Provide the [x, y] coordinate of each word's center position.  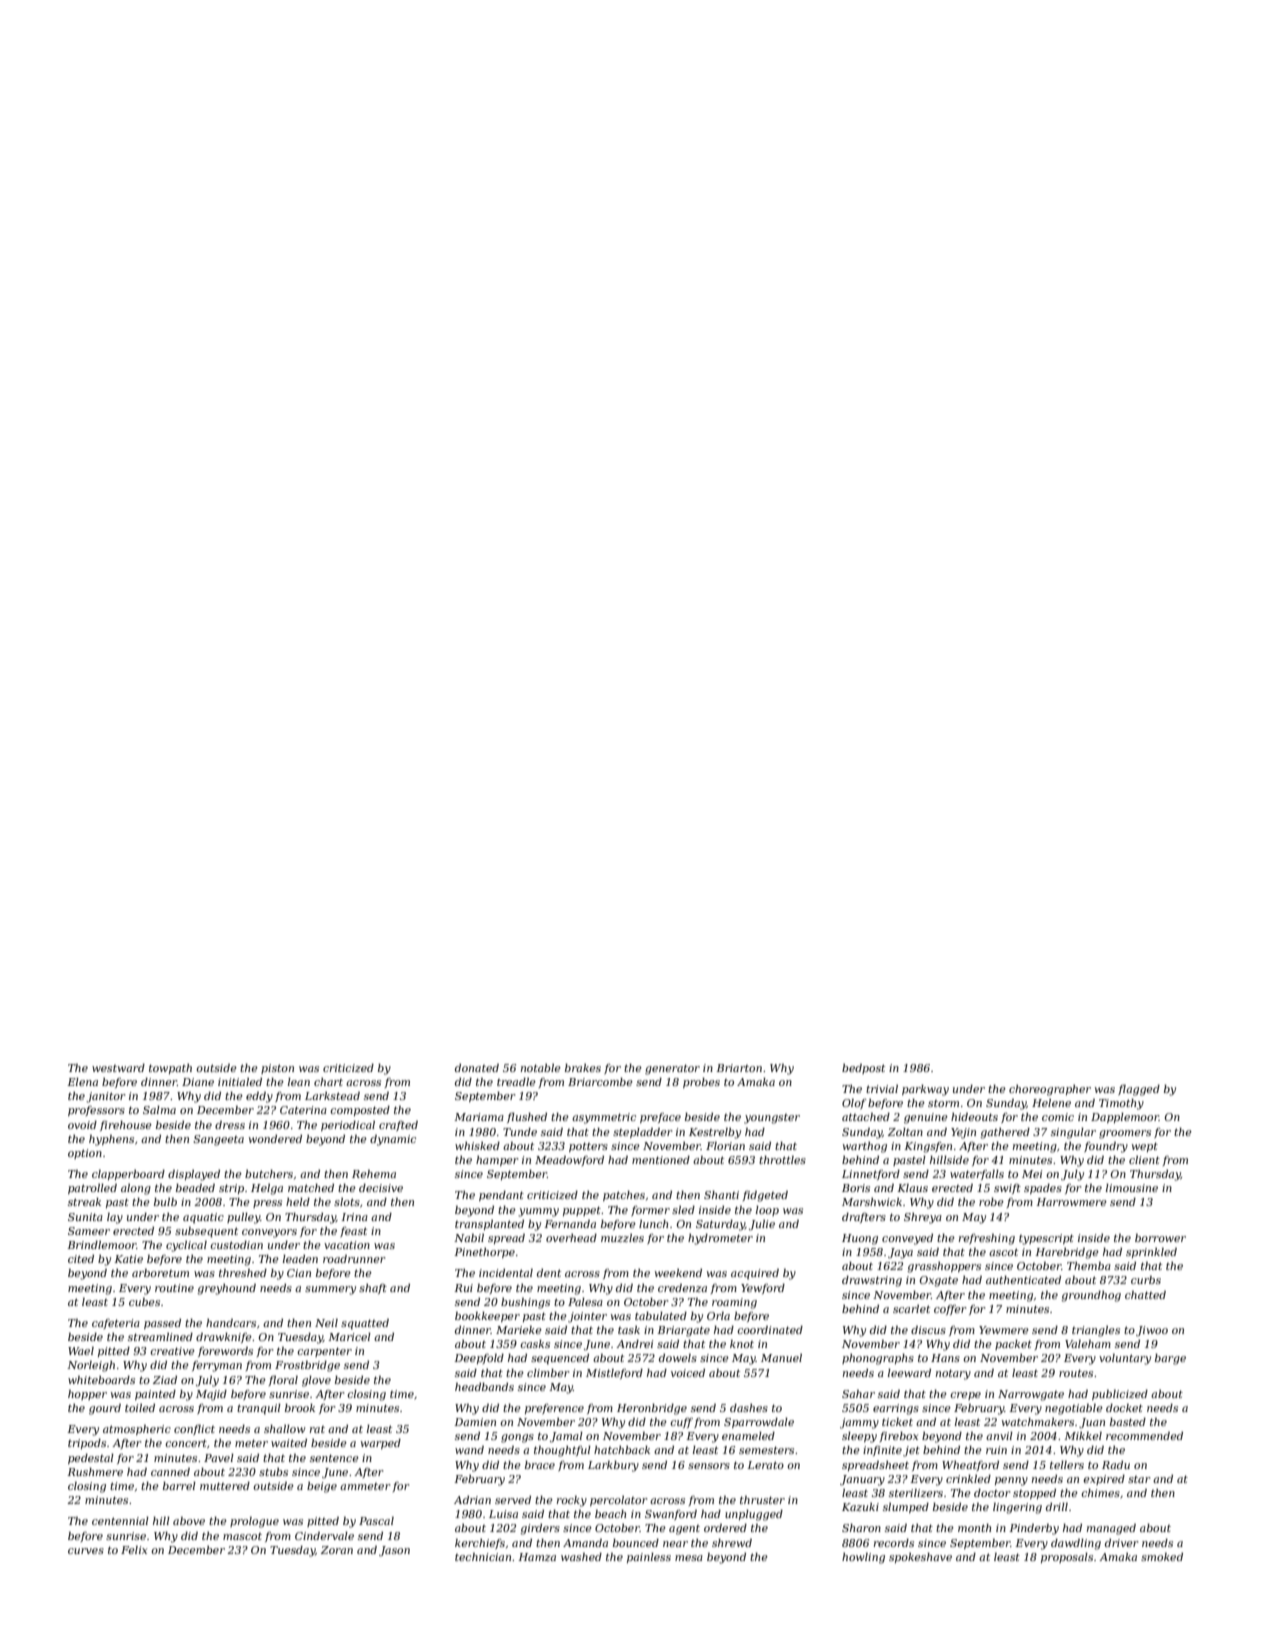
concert [186, 1443]
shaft [373, 1289]
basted [1128, 1422]
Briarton [739, 1068]
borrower [1160, 1238]
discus [928, 1330]
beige [322, 1487]
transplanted [489, 1225]
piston [277, 1069]
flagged [1139, 1090]
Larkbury [613, 1466]
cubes [144, 1302]
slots [347, 1202]
